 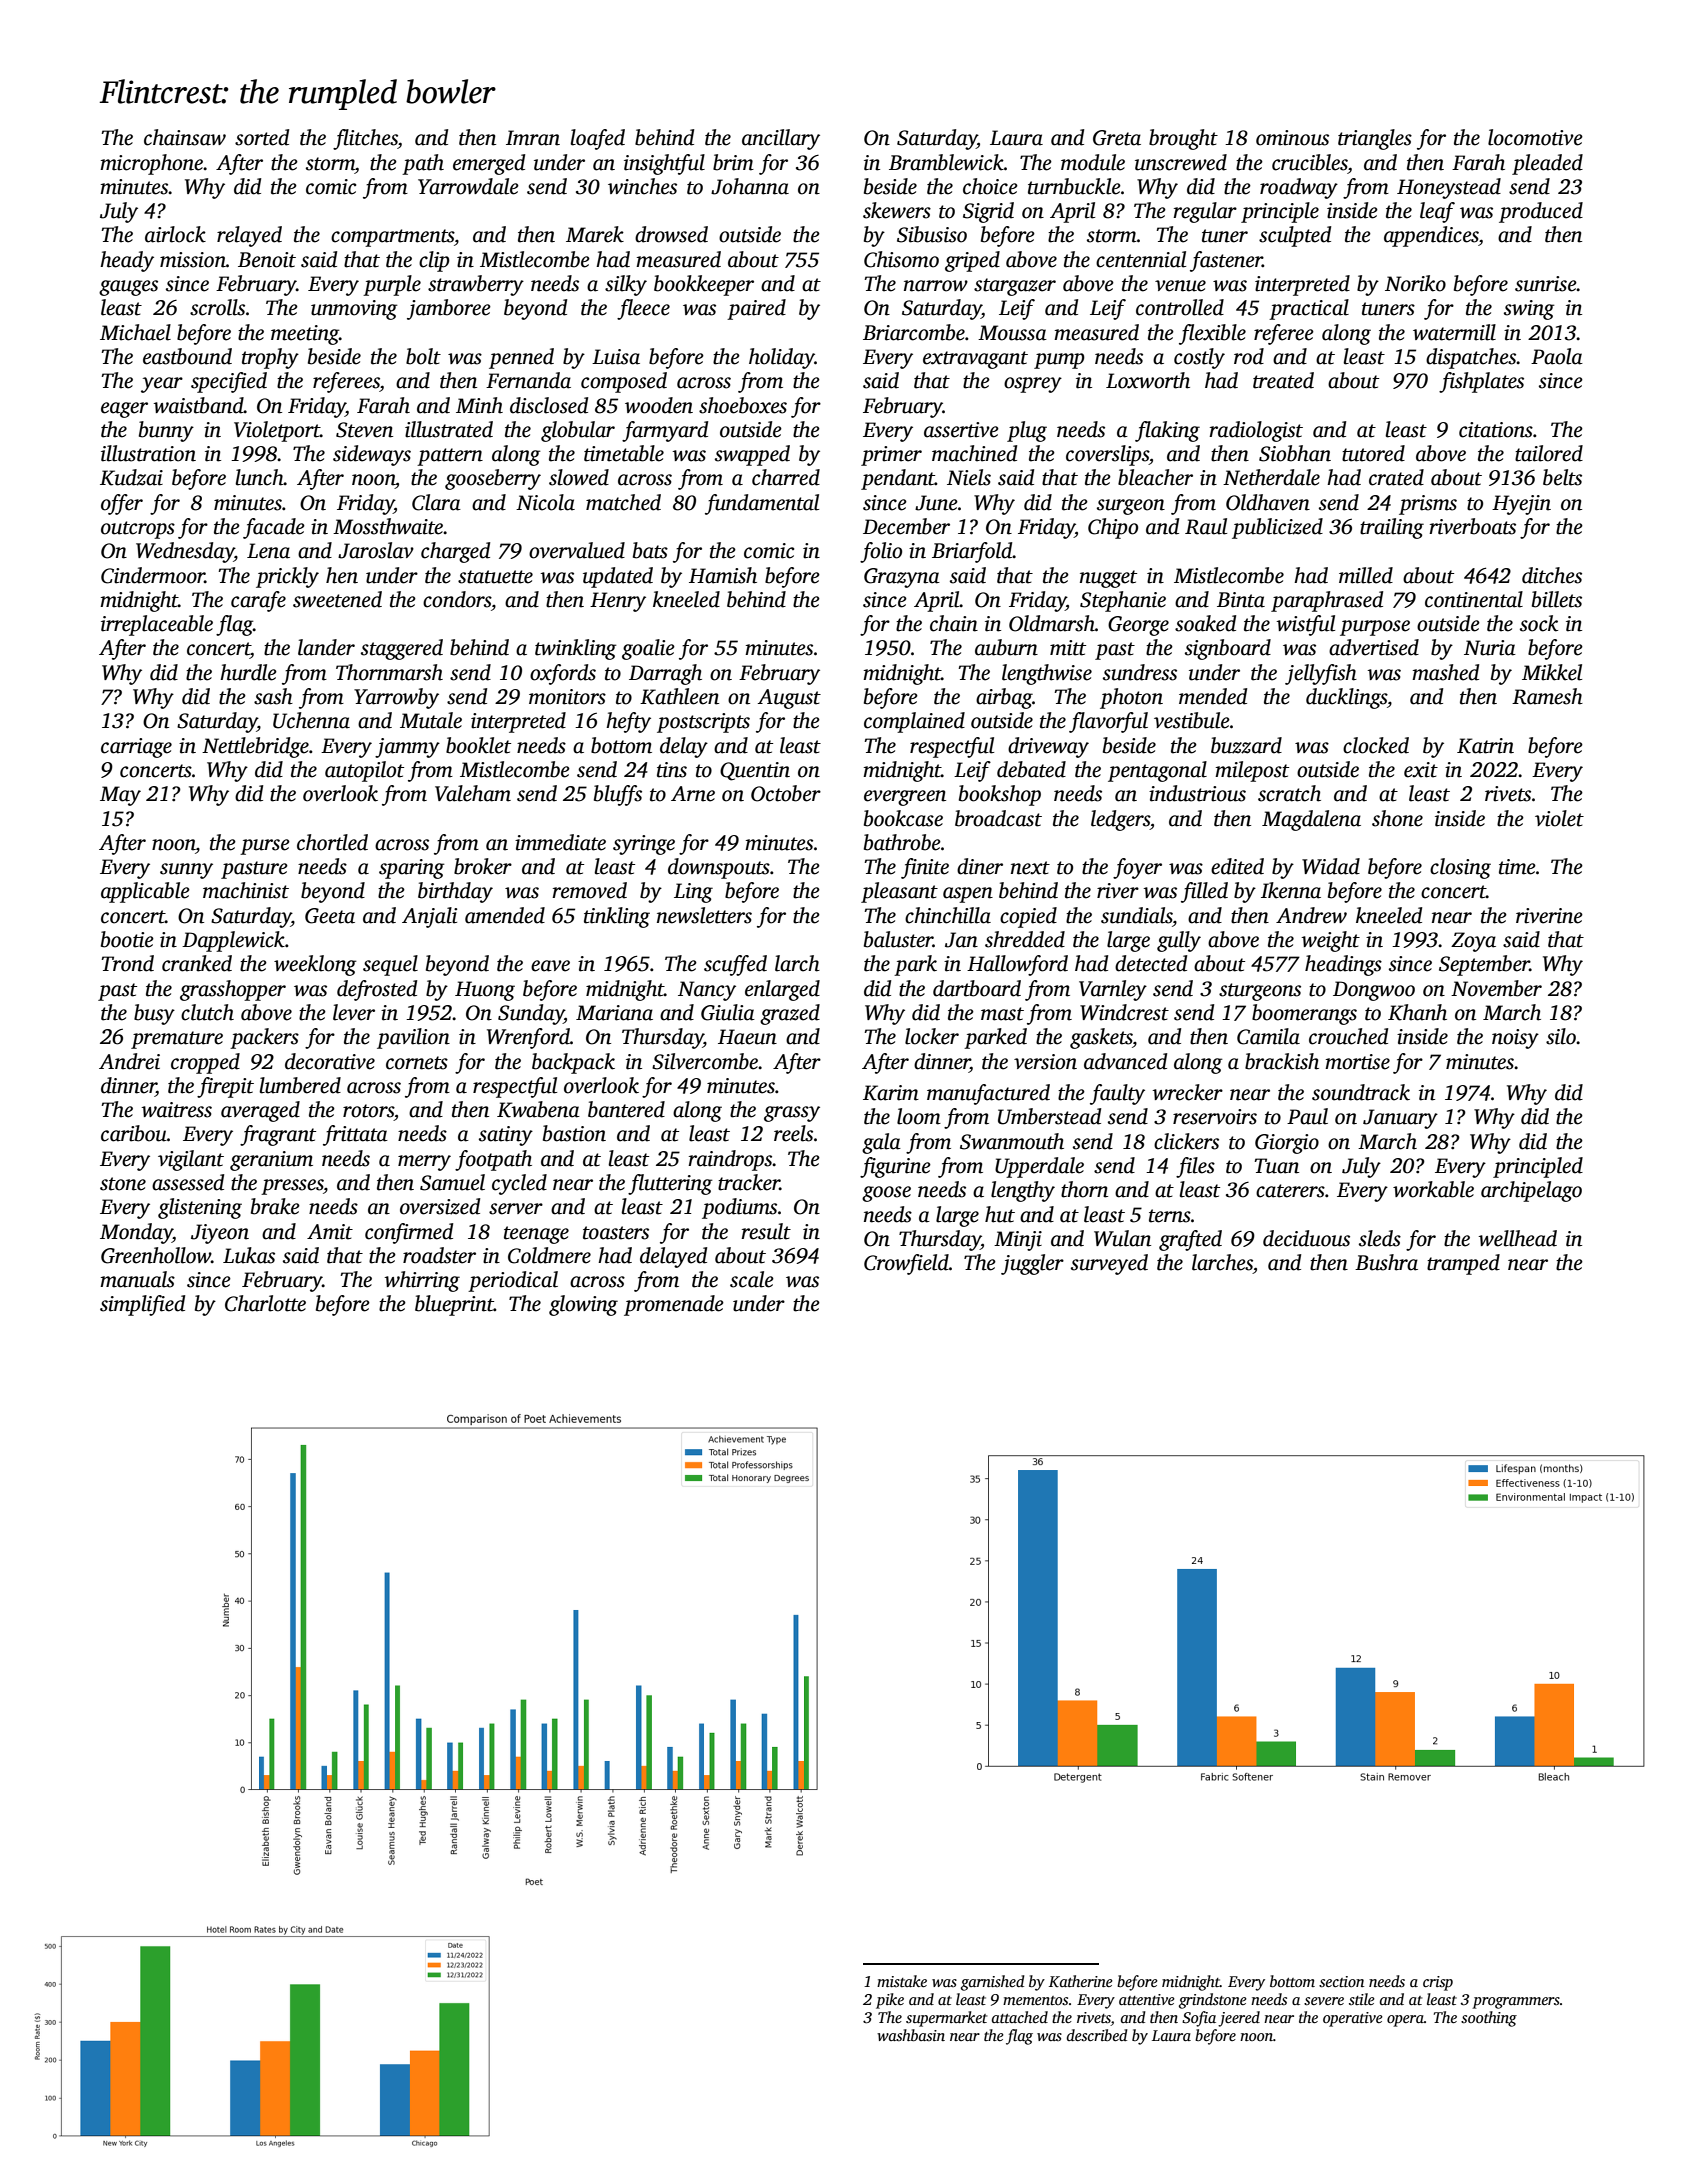 I want to click on ominous, so click(x=1292, y=138).
